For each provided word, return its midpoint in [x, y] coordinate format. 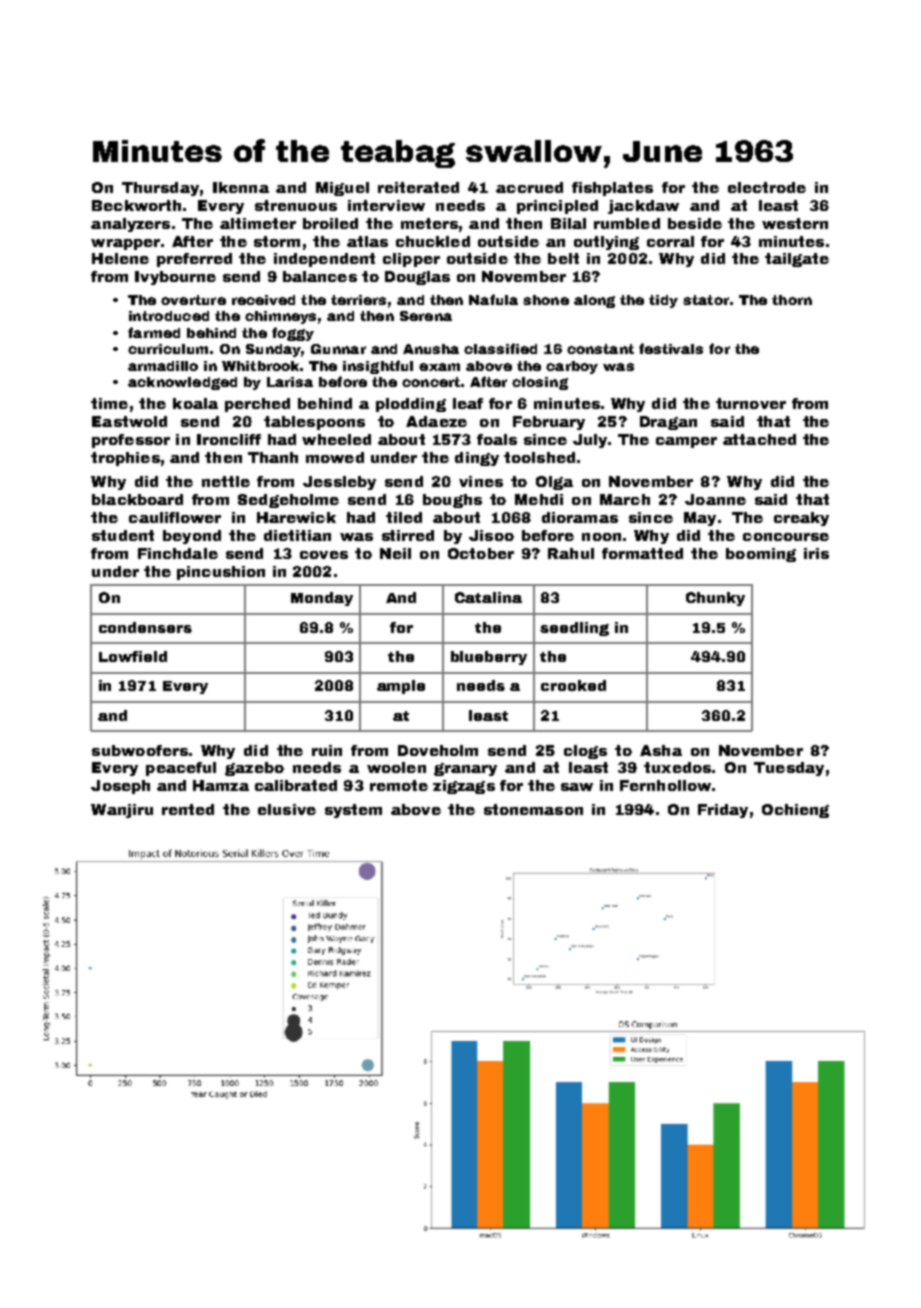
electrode [767, 187]
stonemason [533, 809]
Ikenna [241, 187]
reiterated [418, 187]
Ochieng [795, 811]
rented [188, 809]
